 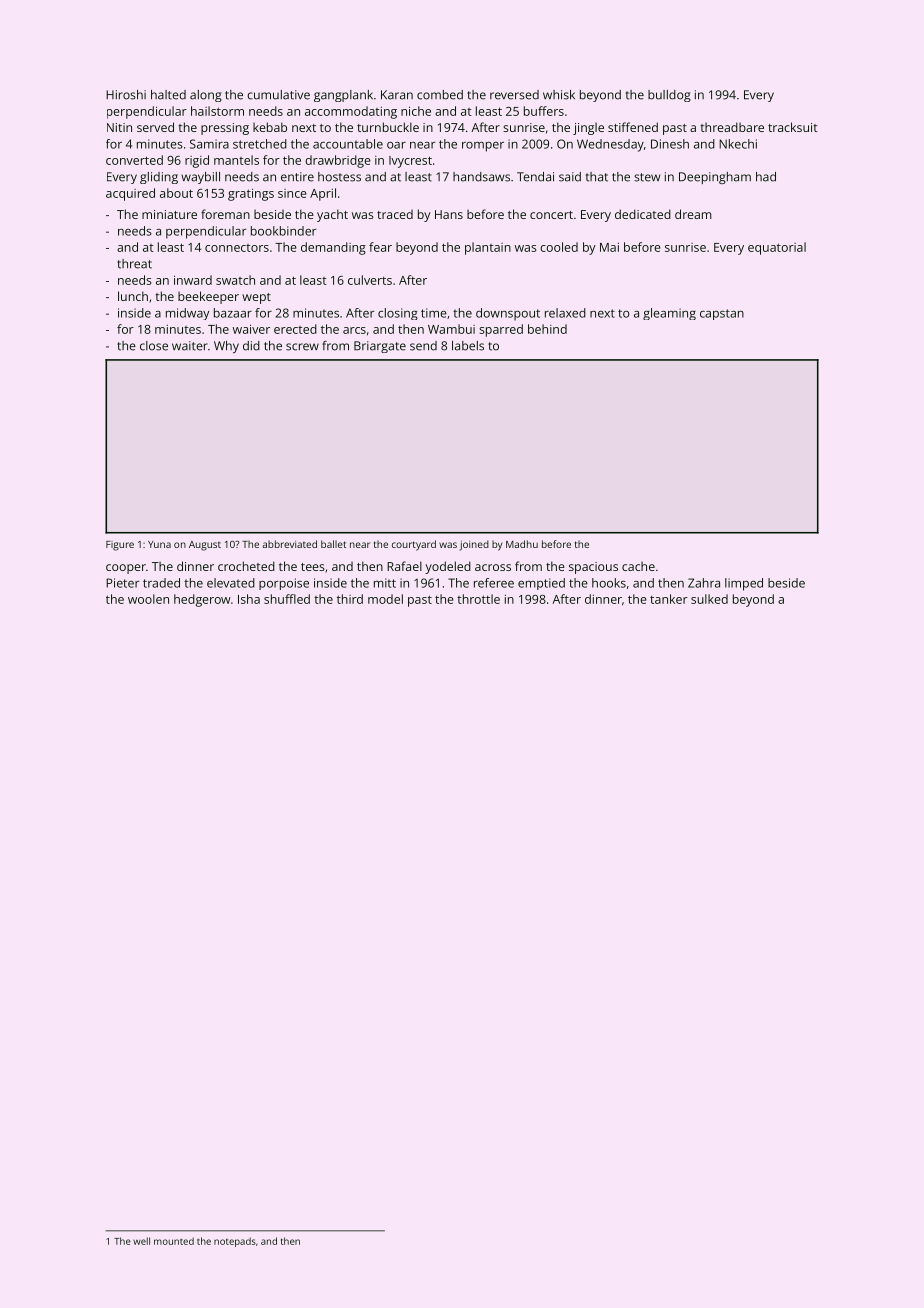 I want to click on tanker, so click(x=669, y=599).
